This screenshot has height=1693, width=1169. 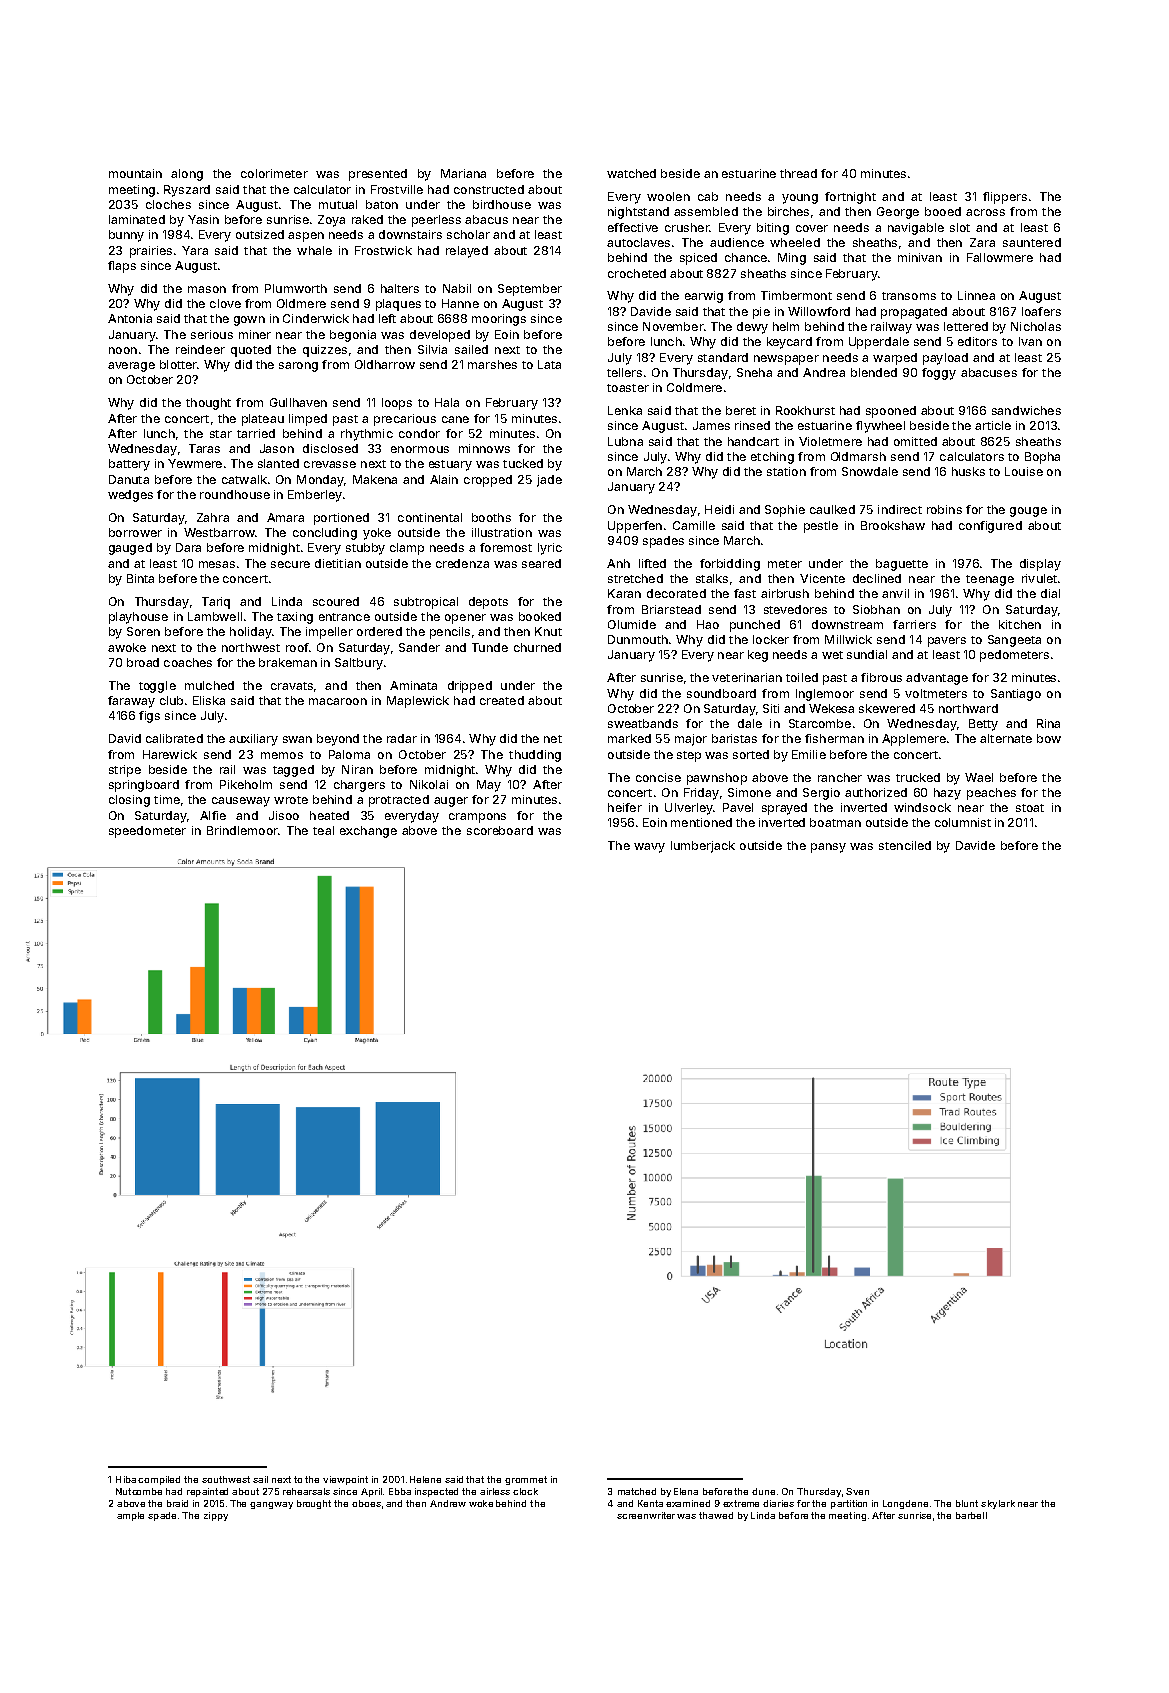 I want to click on Frostwick, so click(x=383, y=250).
